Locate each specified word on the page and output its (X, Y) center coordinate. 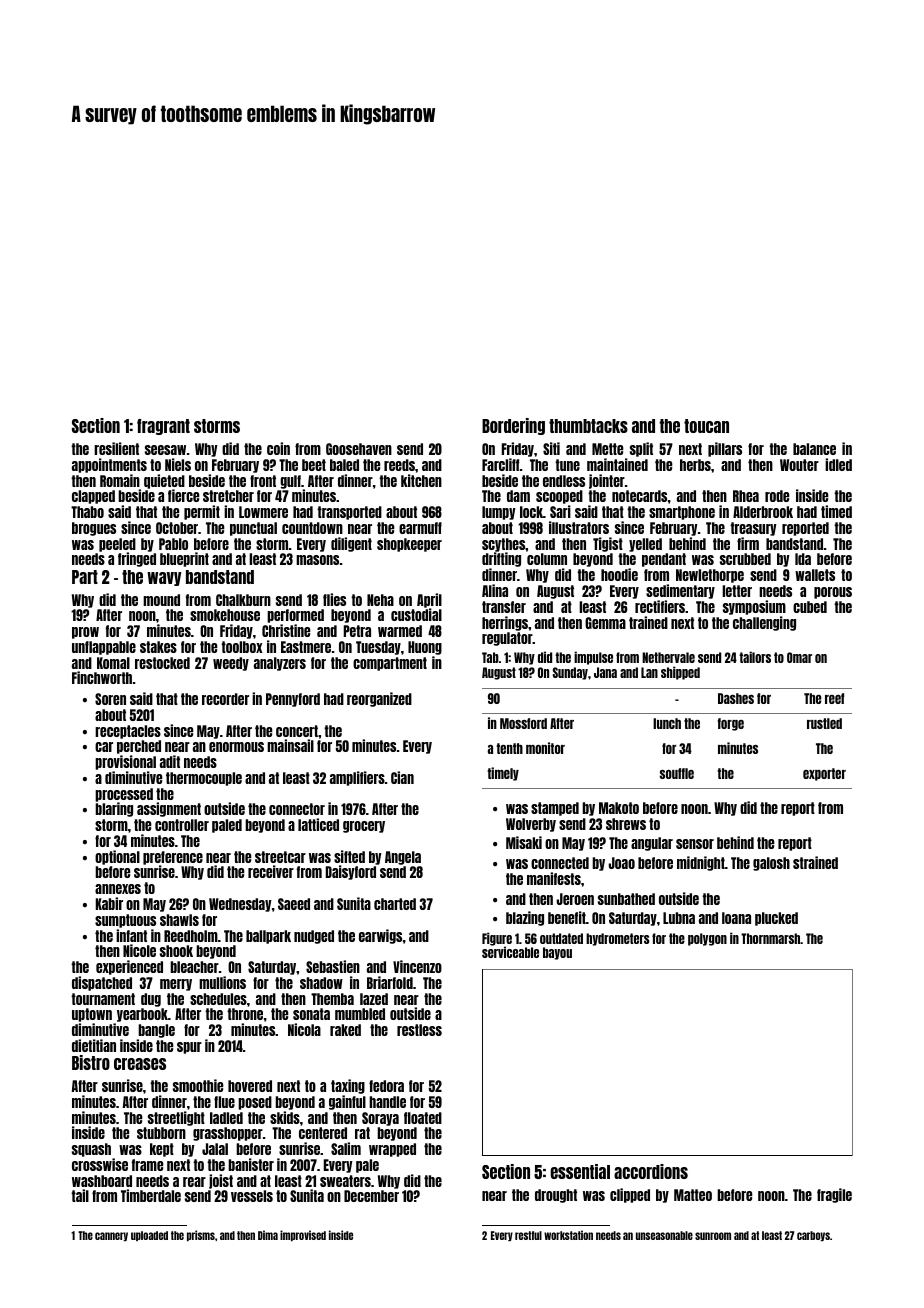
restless (419, 1030)
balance (814, 449)
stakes (158, 647)
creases (140, 1064)
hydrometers (618, 939)
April (429, 601)
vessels (252, 1196)
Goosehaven (359, 449)
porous (833, 593)
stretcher (228, 496)
